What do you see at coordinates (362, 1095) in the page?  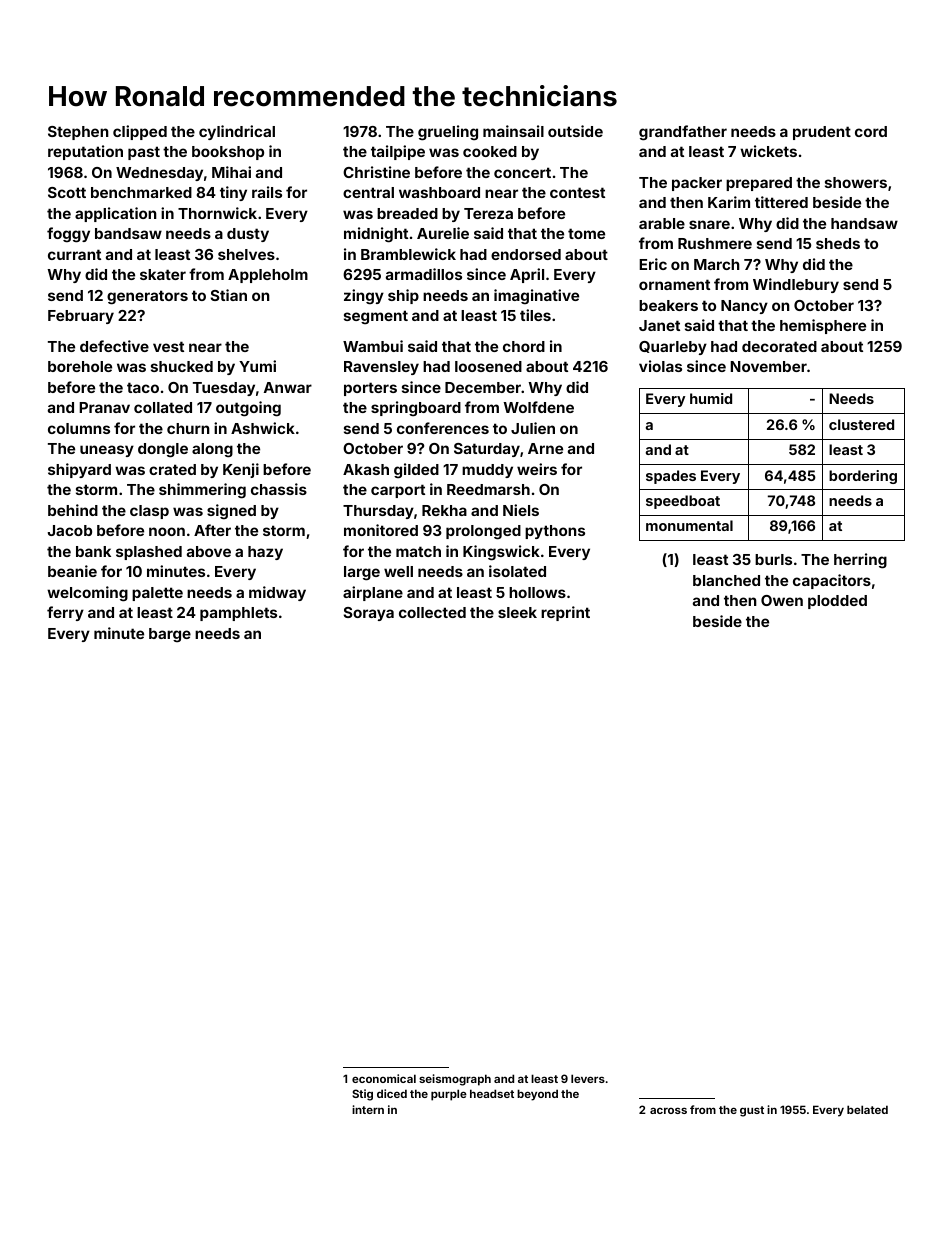 I see `Stig` at bounding box center [362, 1095].
